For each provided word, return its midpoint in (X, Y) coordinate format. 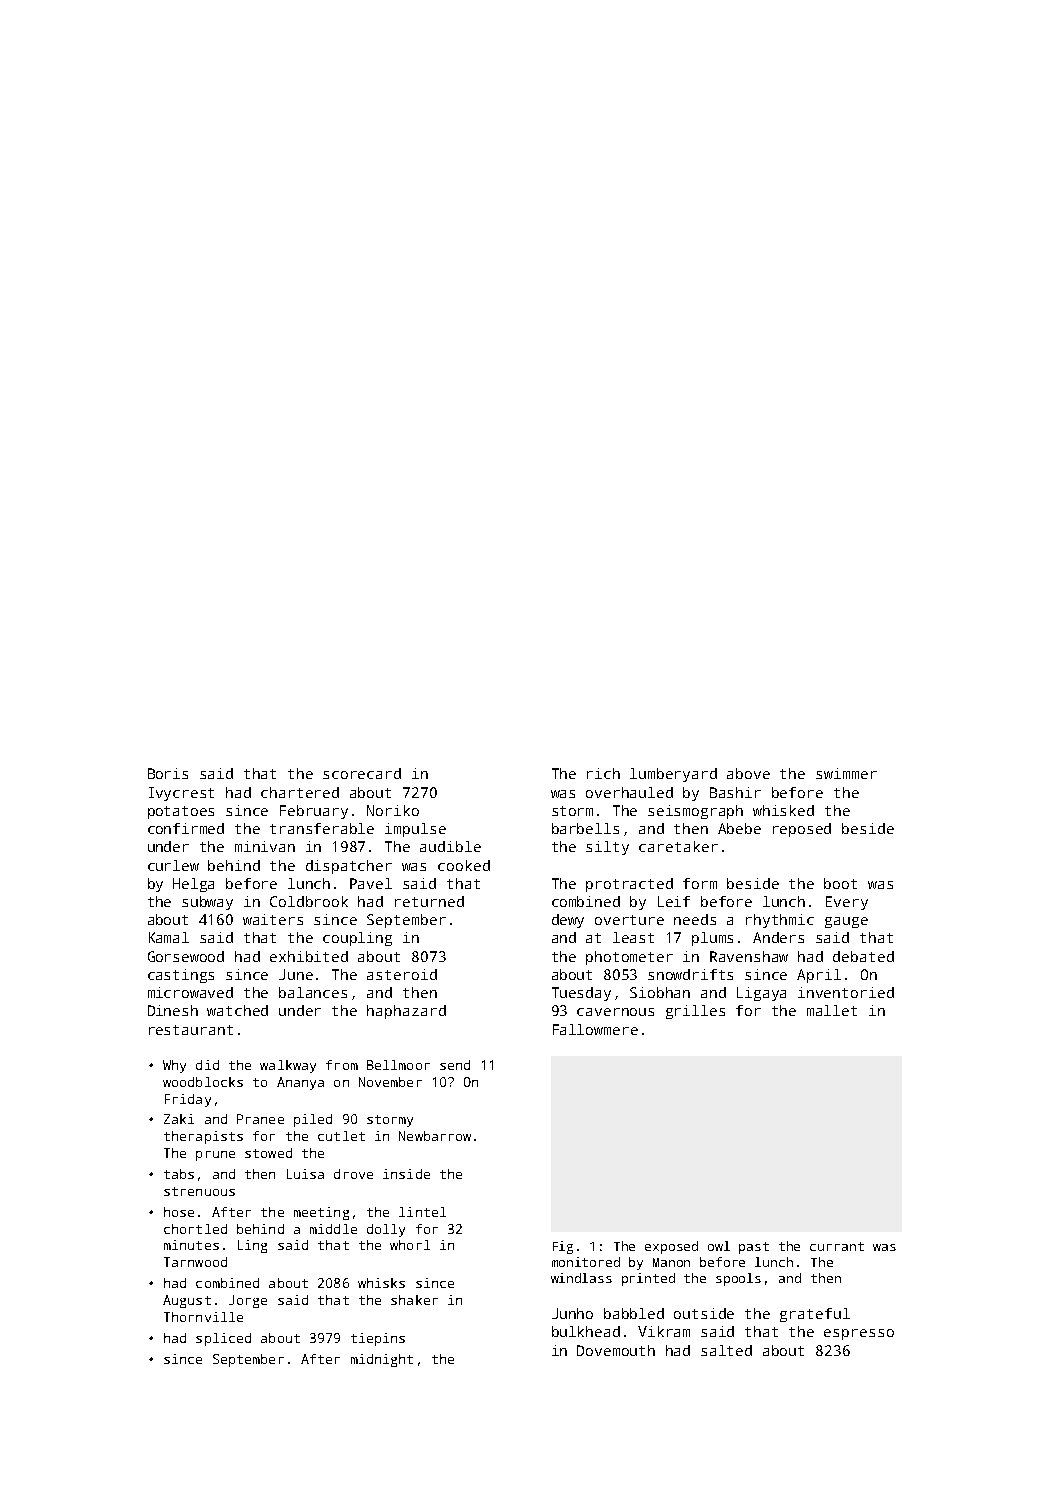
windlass (581, 1278)
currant (837, 1246)
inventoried (846, 992)
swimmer (846, 773)
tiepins (378, 1339)
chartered (300, 792)
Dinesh (173, 1010)
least (633, 937)
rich (603, 773)
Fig (563, 1247)
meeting (321, 1213)
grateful (815, 1315)
